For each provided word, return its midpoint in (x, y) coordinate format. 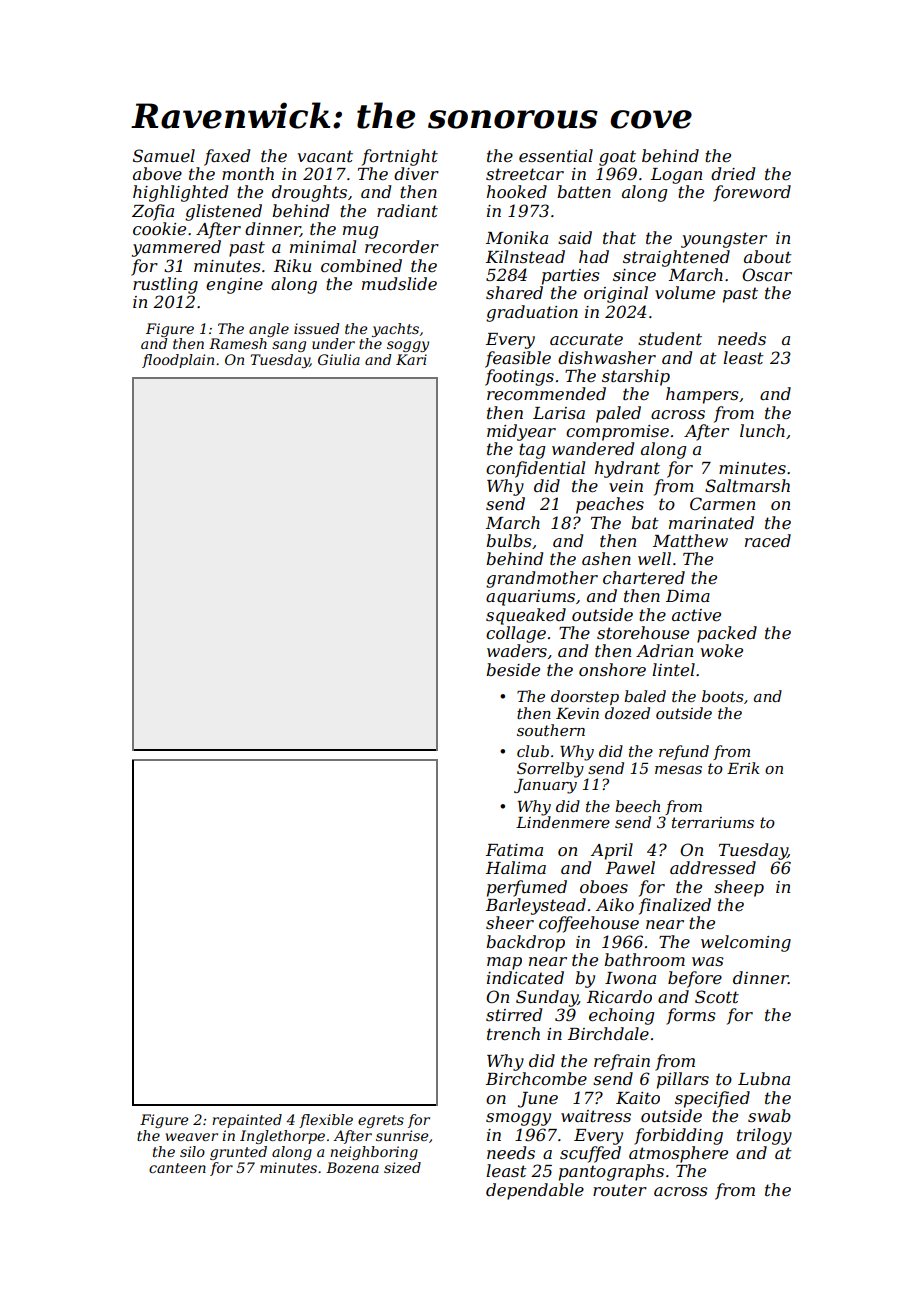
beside (513, 669)
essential (556, 155)
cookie (159, 228)
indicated (525, 977)
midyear (521, 432)
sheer (510, 922)
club (533, 751)
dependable (535, 1191)
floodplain (178, 361)
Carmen (722, 503)
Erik (743, 768)
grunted (238, 1153)
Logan (676, 176)
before (695, 979)
